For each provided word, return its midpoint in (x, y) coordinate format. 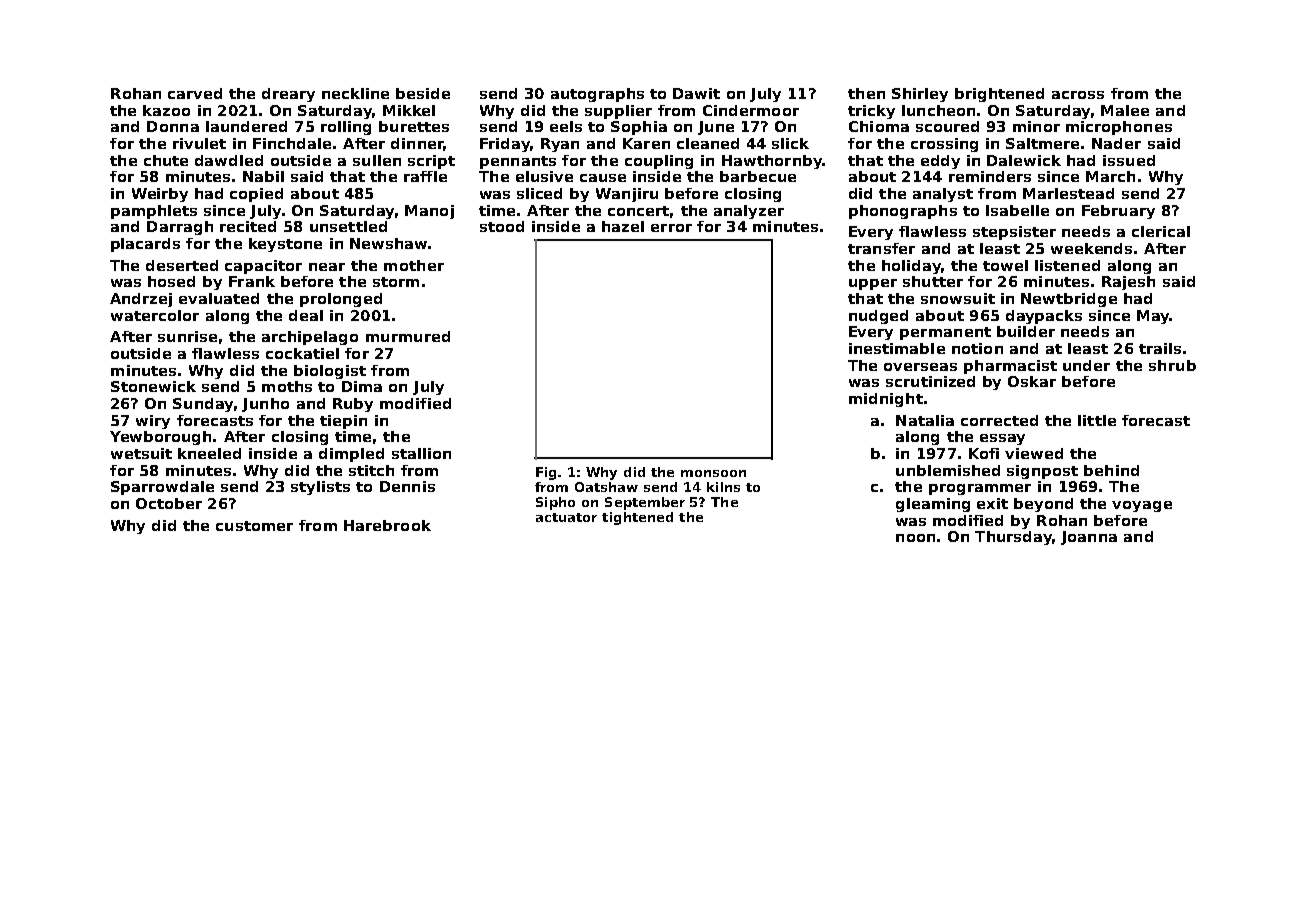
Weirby (160, 195)
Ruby (353, 405)
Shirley (920, 95)
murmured (408, 336)
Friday (505, 145)
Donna (173, 126)
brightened (999, 95)
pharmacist (1010, 367)
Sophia (639, 128)
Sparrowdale (162, 488)
